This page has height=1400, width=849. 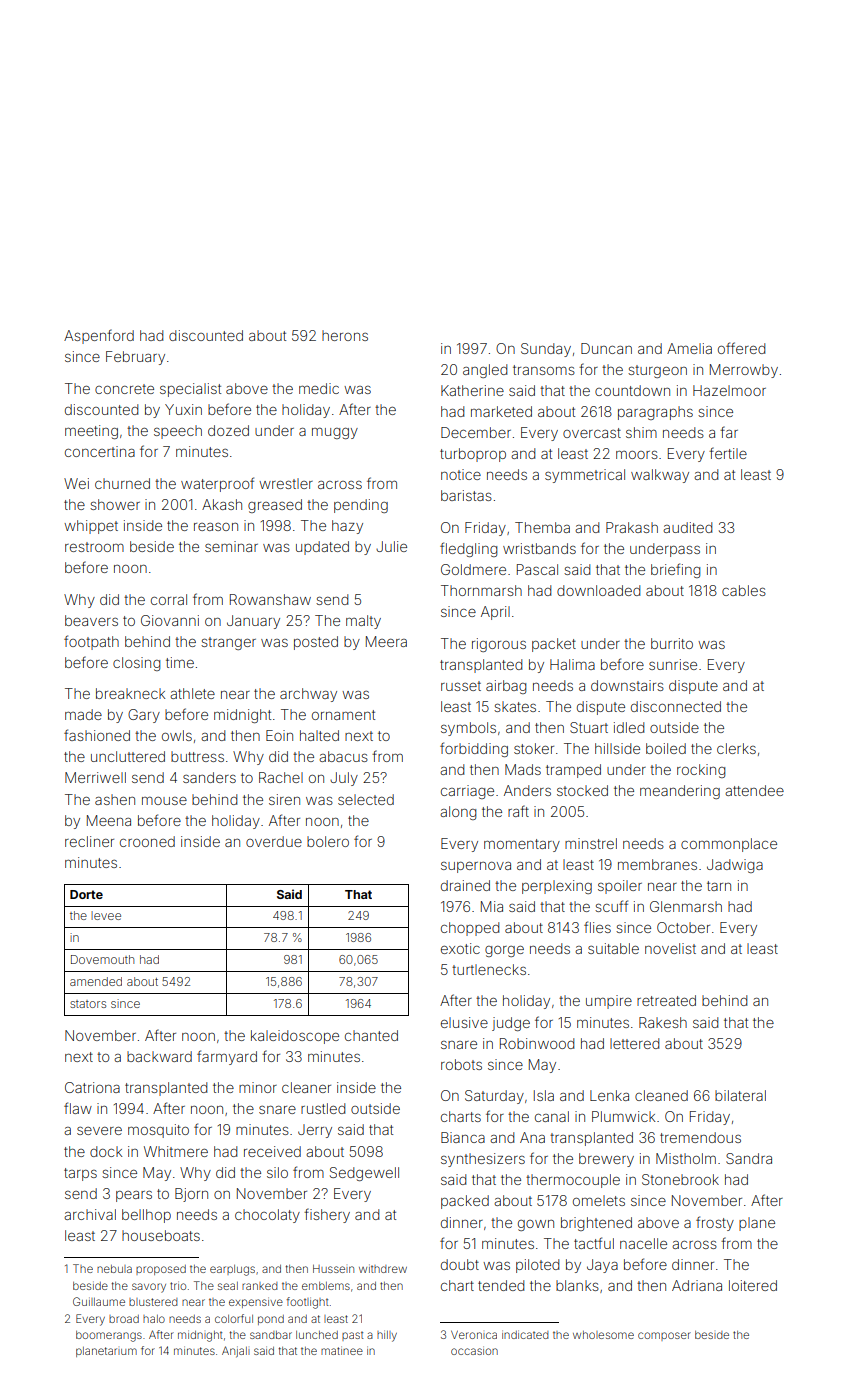 I want to click on Amelia, so click(x=689, y=348).
